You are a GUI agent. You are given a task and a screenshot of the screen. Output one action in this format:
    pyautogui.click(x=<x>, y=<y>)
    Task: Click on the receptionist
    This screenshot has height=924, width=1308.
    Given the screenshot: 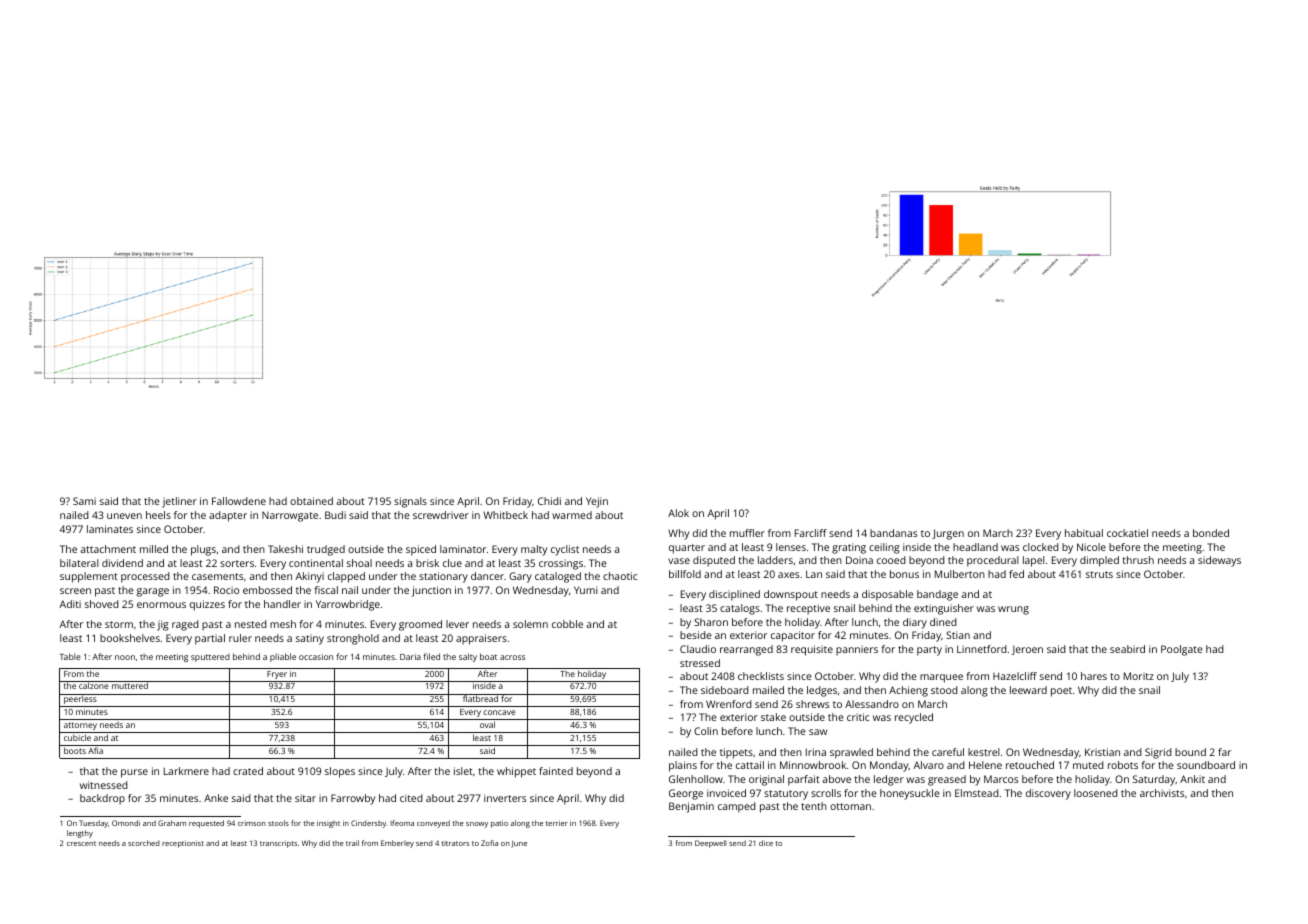 What is the action you would take?
    pyautogui.click(x=183, y=844)
